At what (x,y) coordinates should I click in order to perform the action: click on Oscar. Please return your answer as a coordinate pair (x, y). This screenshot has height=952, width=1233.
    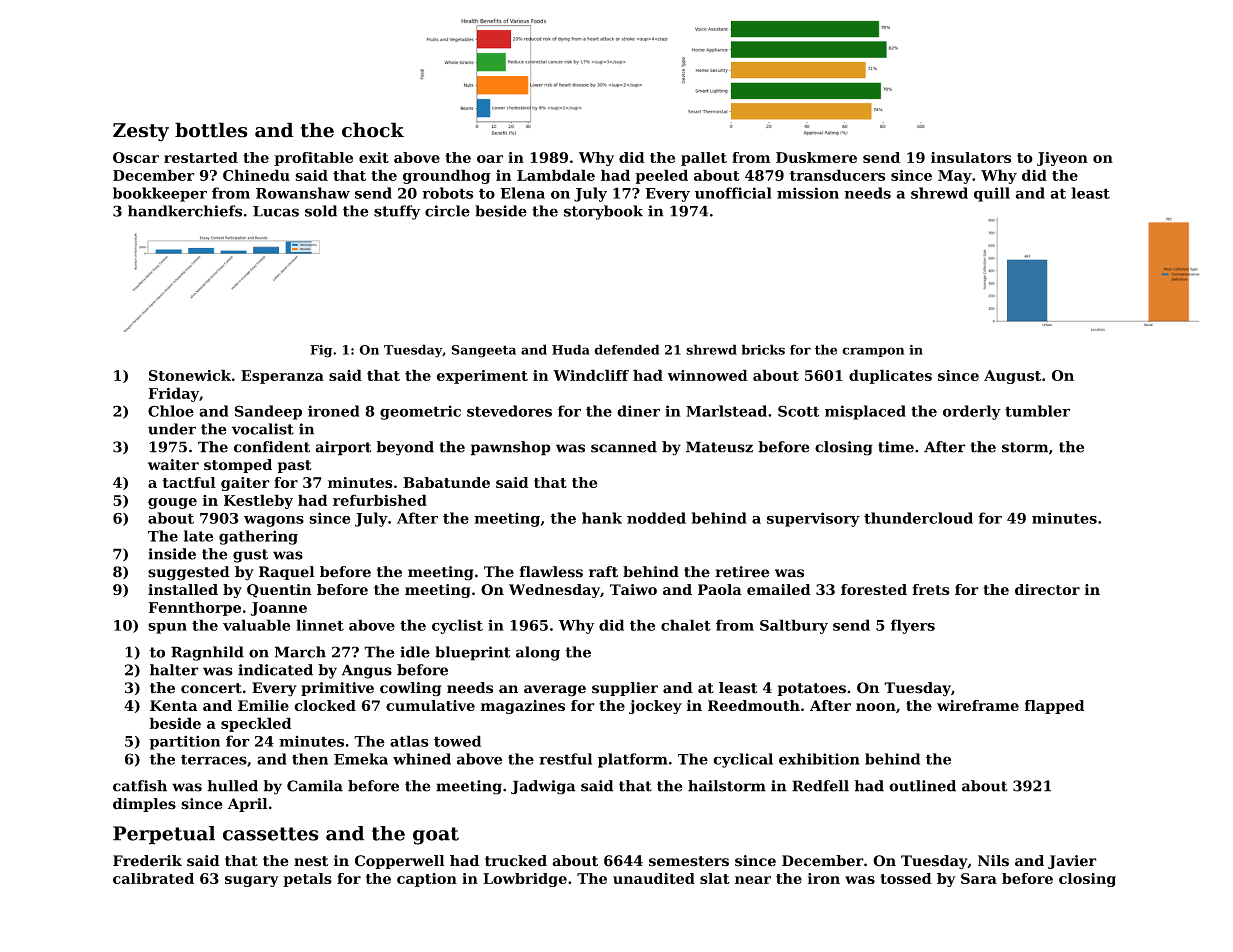
    Looking at the image, I should click on (136, 157).
